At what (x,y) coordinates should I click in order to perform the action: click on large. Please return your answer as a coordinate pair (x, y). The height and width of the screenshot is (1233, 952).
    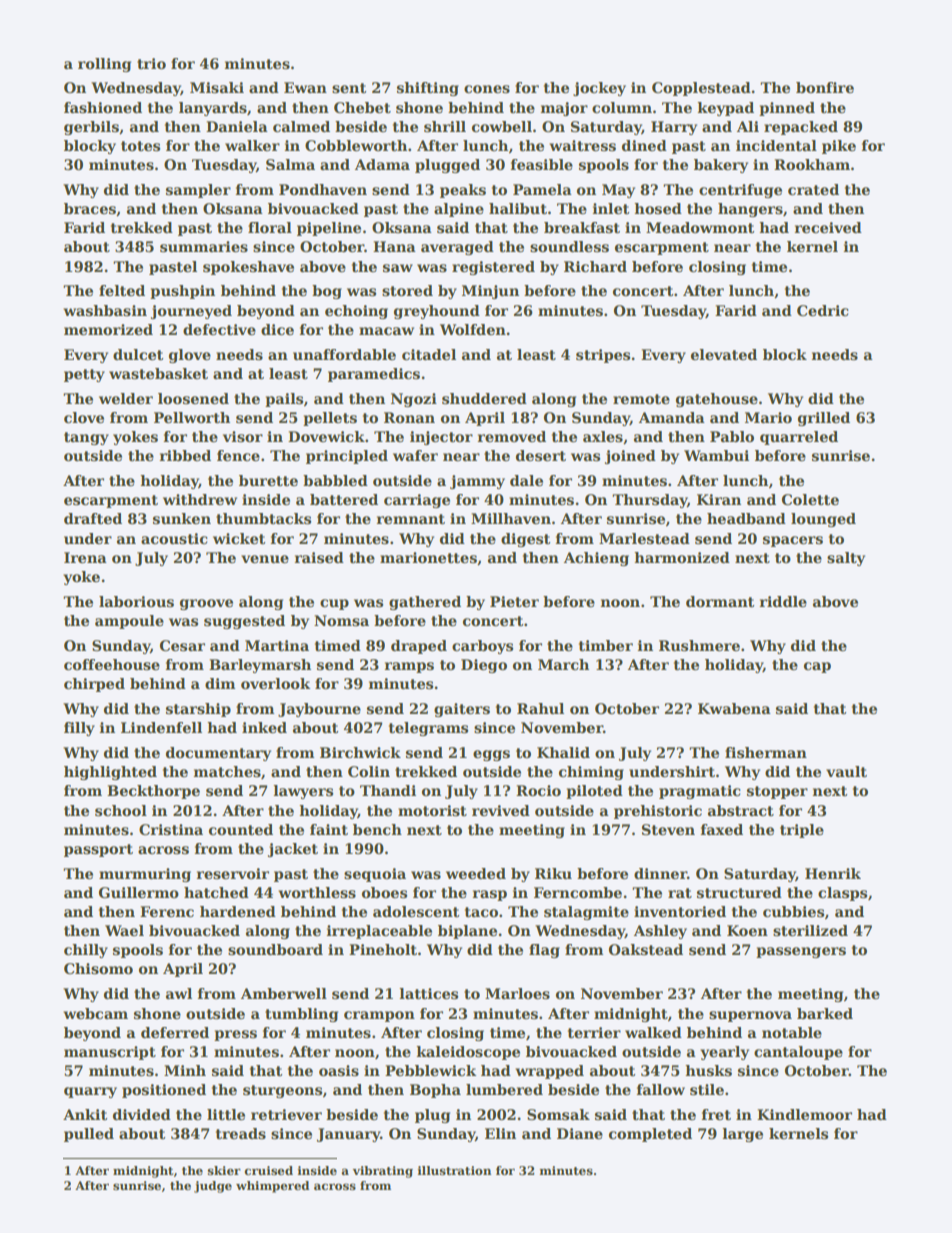
    Looking at the image, I should click on (742, 1135).
